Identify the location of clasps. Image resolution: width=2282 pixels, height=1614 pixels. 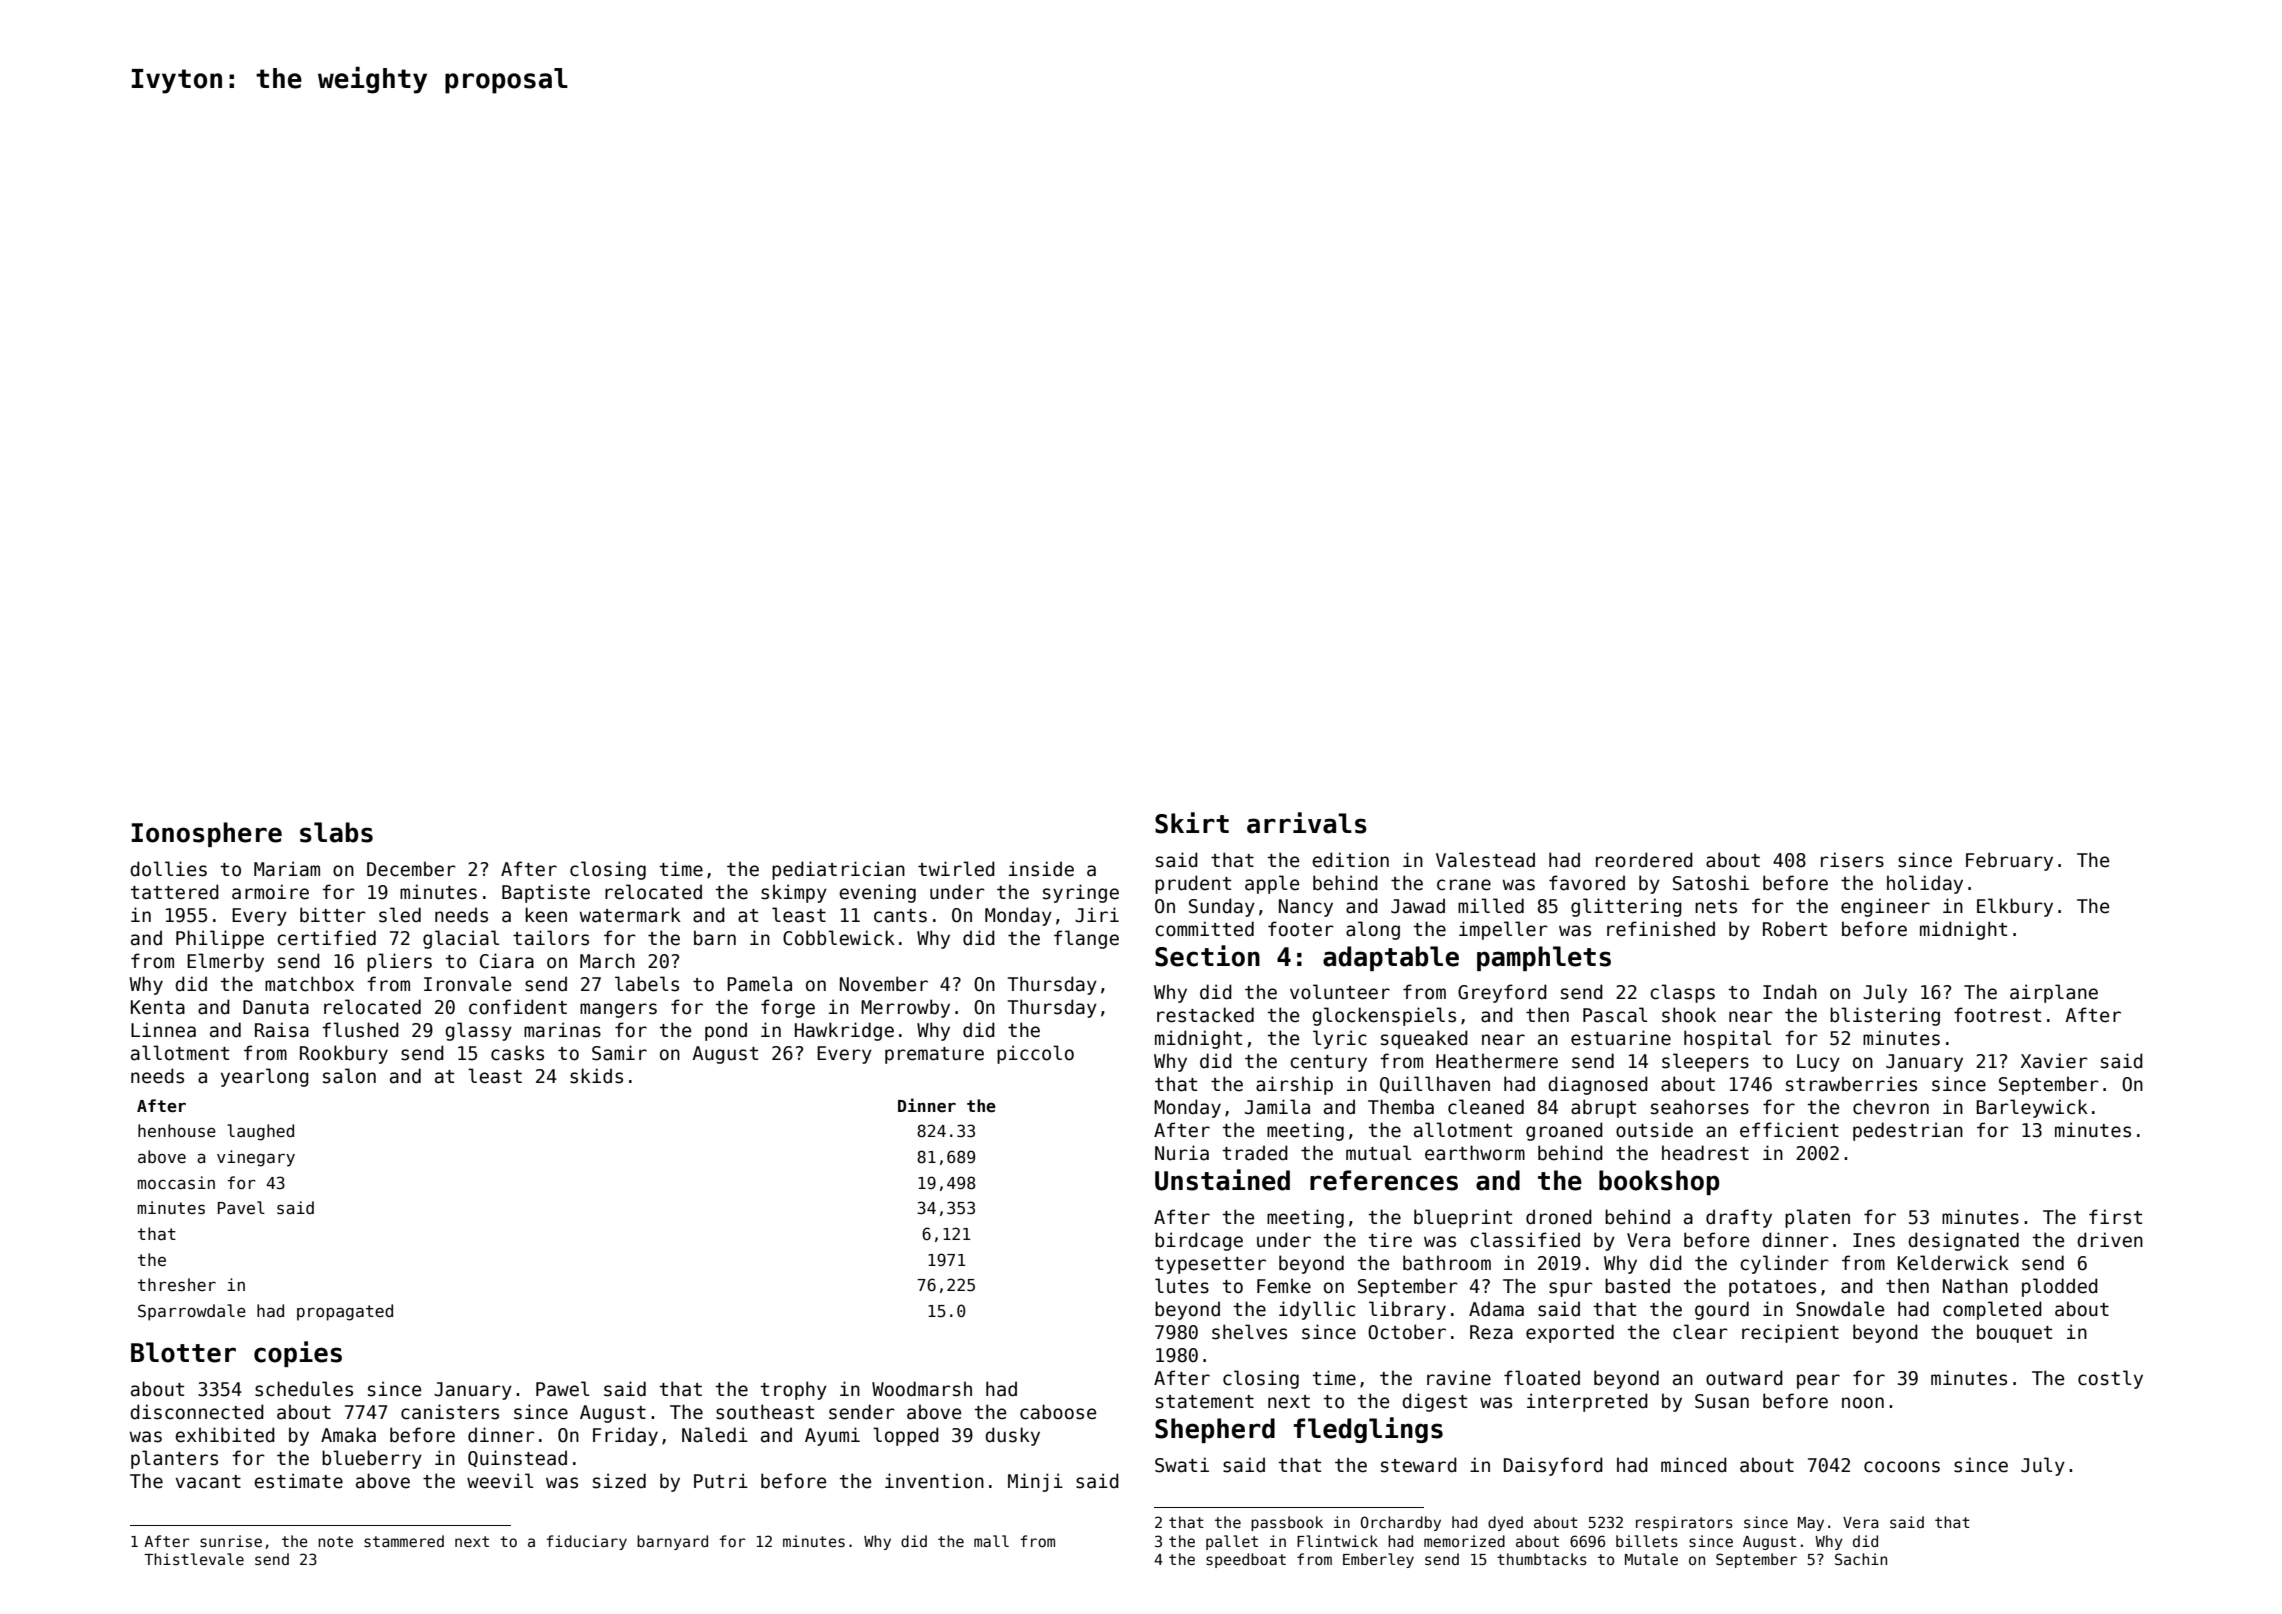
(1682, 993).
